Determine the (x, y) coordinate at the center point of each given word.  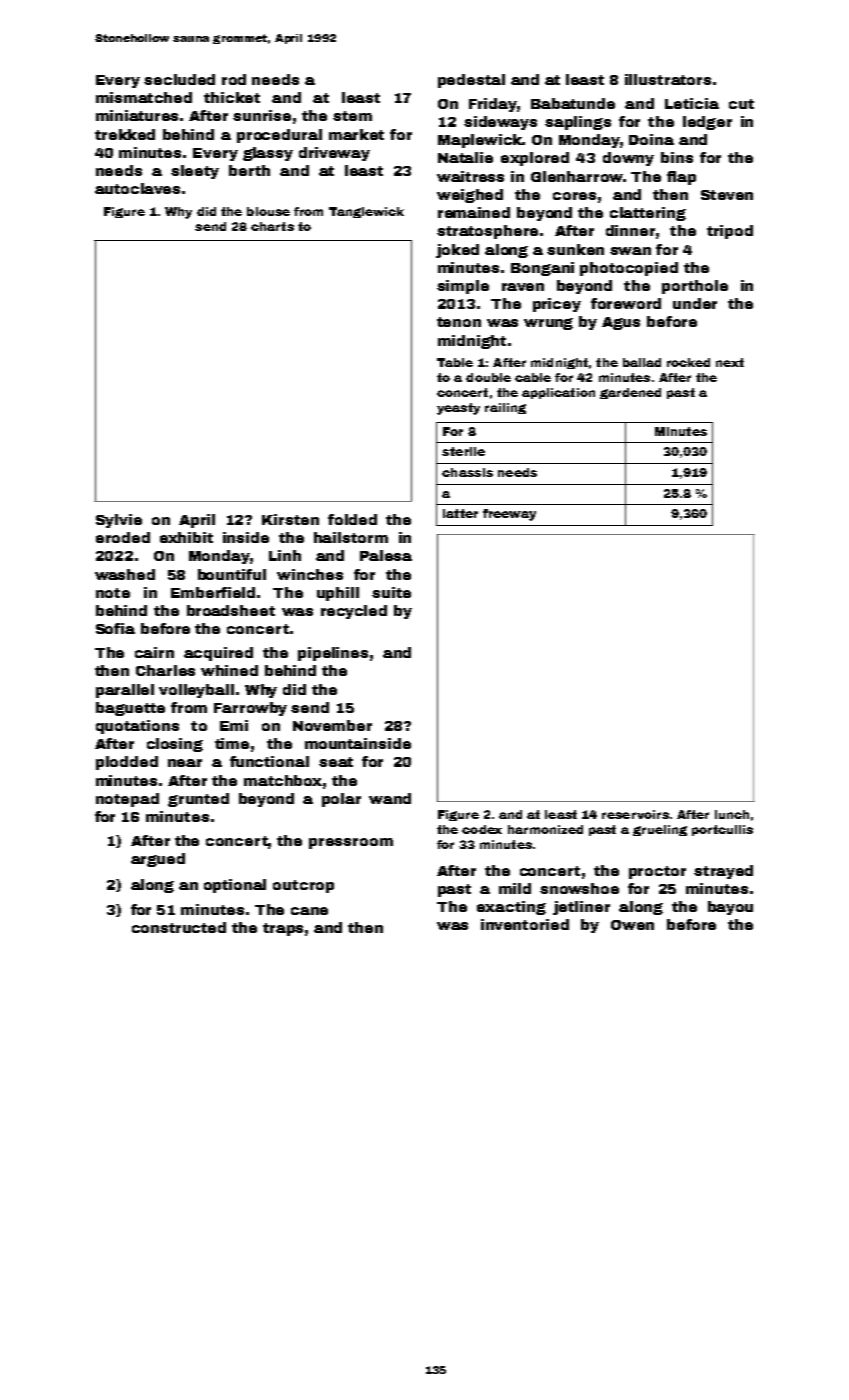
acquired (218, 654)
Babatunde (573, 103)
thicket (232, 97)
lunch (732, 814)
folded (352, 519)
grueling (660, 830)
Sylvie (119, 521)
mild (515, 888)
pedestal (471, 81)
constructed (179, 927)
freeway (509, 515)
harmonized (545, 829)
